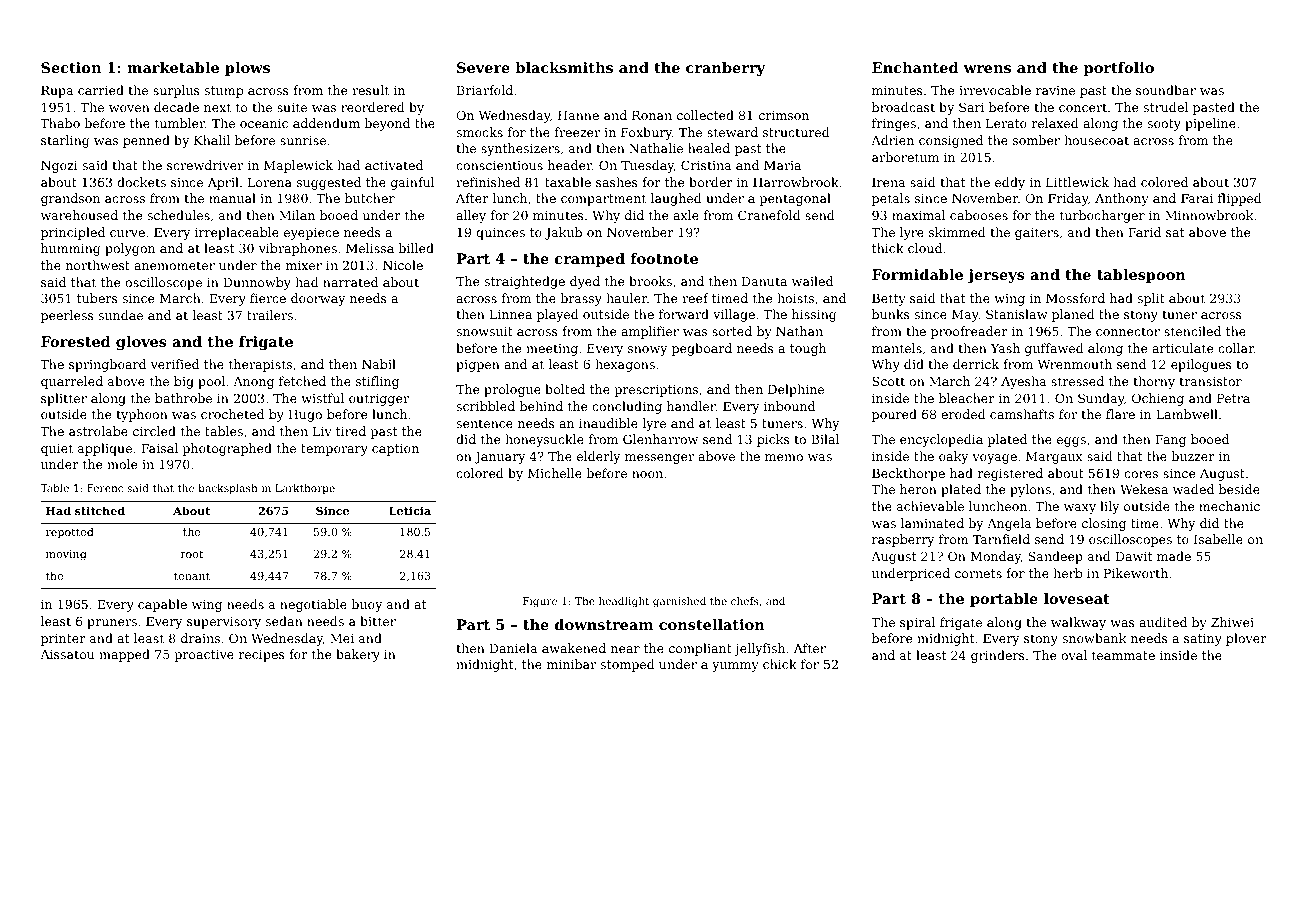 The height and width of the image is (924, 1308). I want to click on Cranefold, so click(769, 215).
